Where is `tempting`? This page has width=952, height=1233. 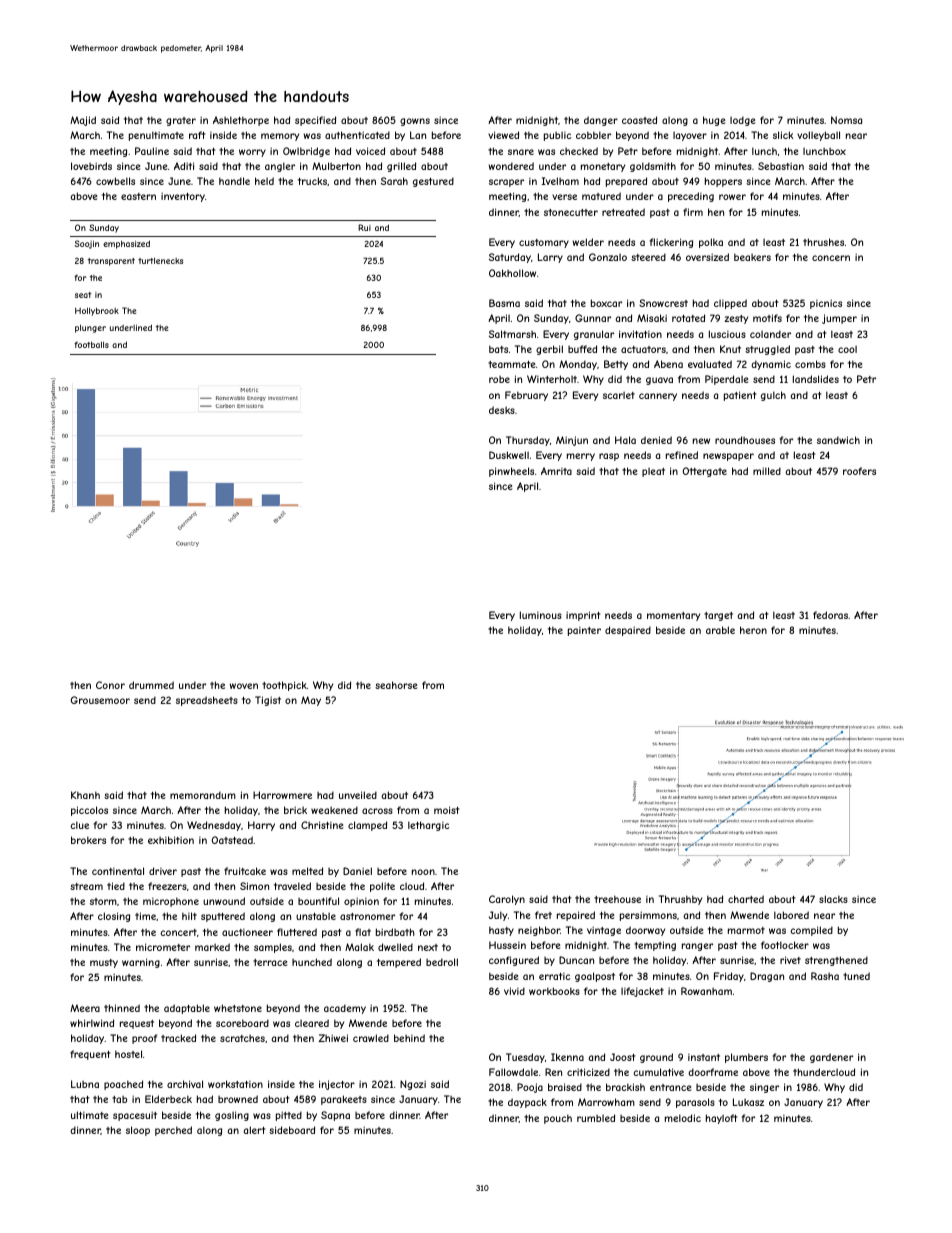 tempting is located at coordinates (655, 946).
